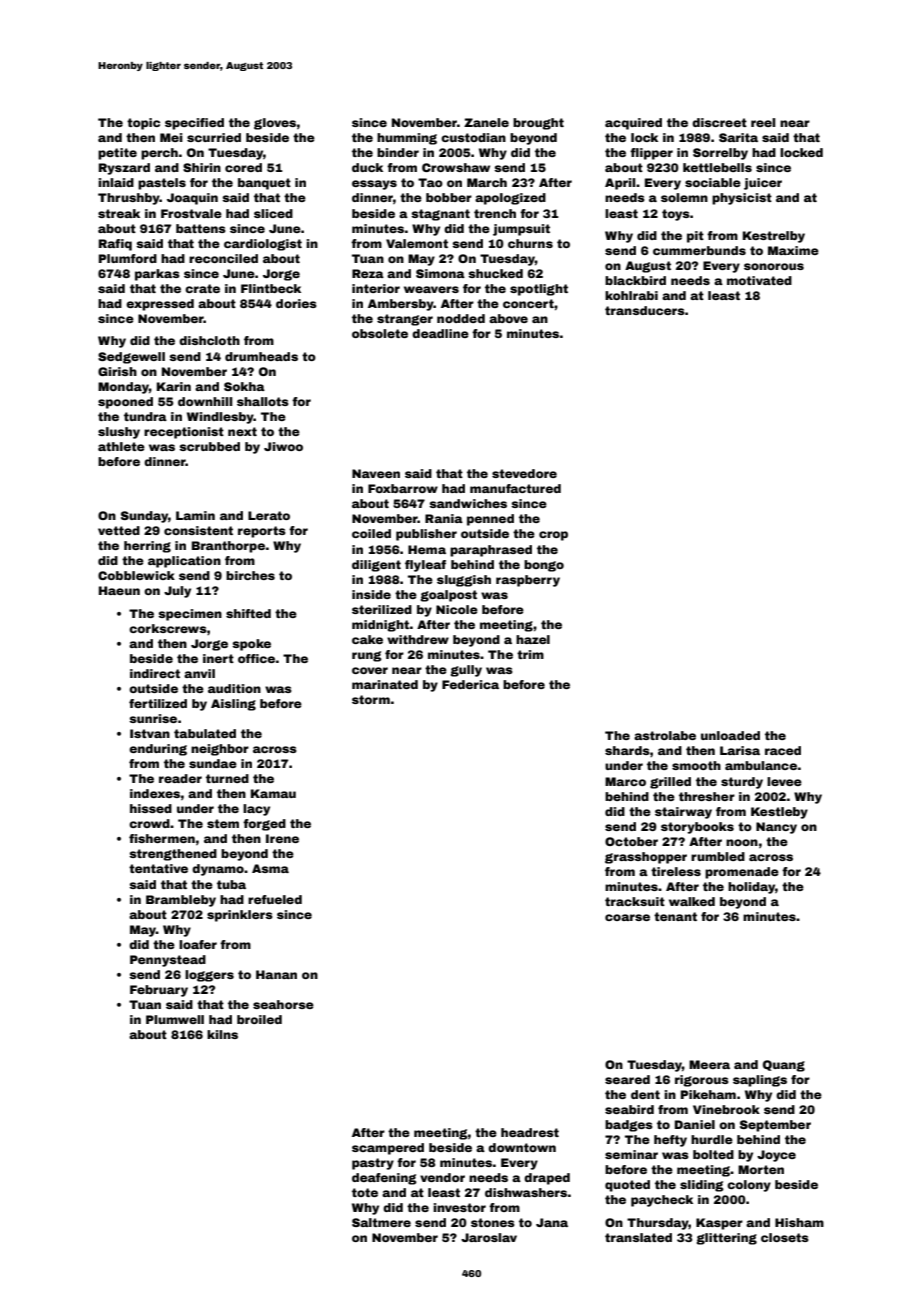 This page has height=1308, width=924. I want to click on coarse, so click(627, 917).
